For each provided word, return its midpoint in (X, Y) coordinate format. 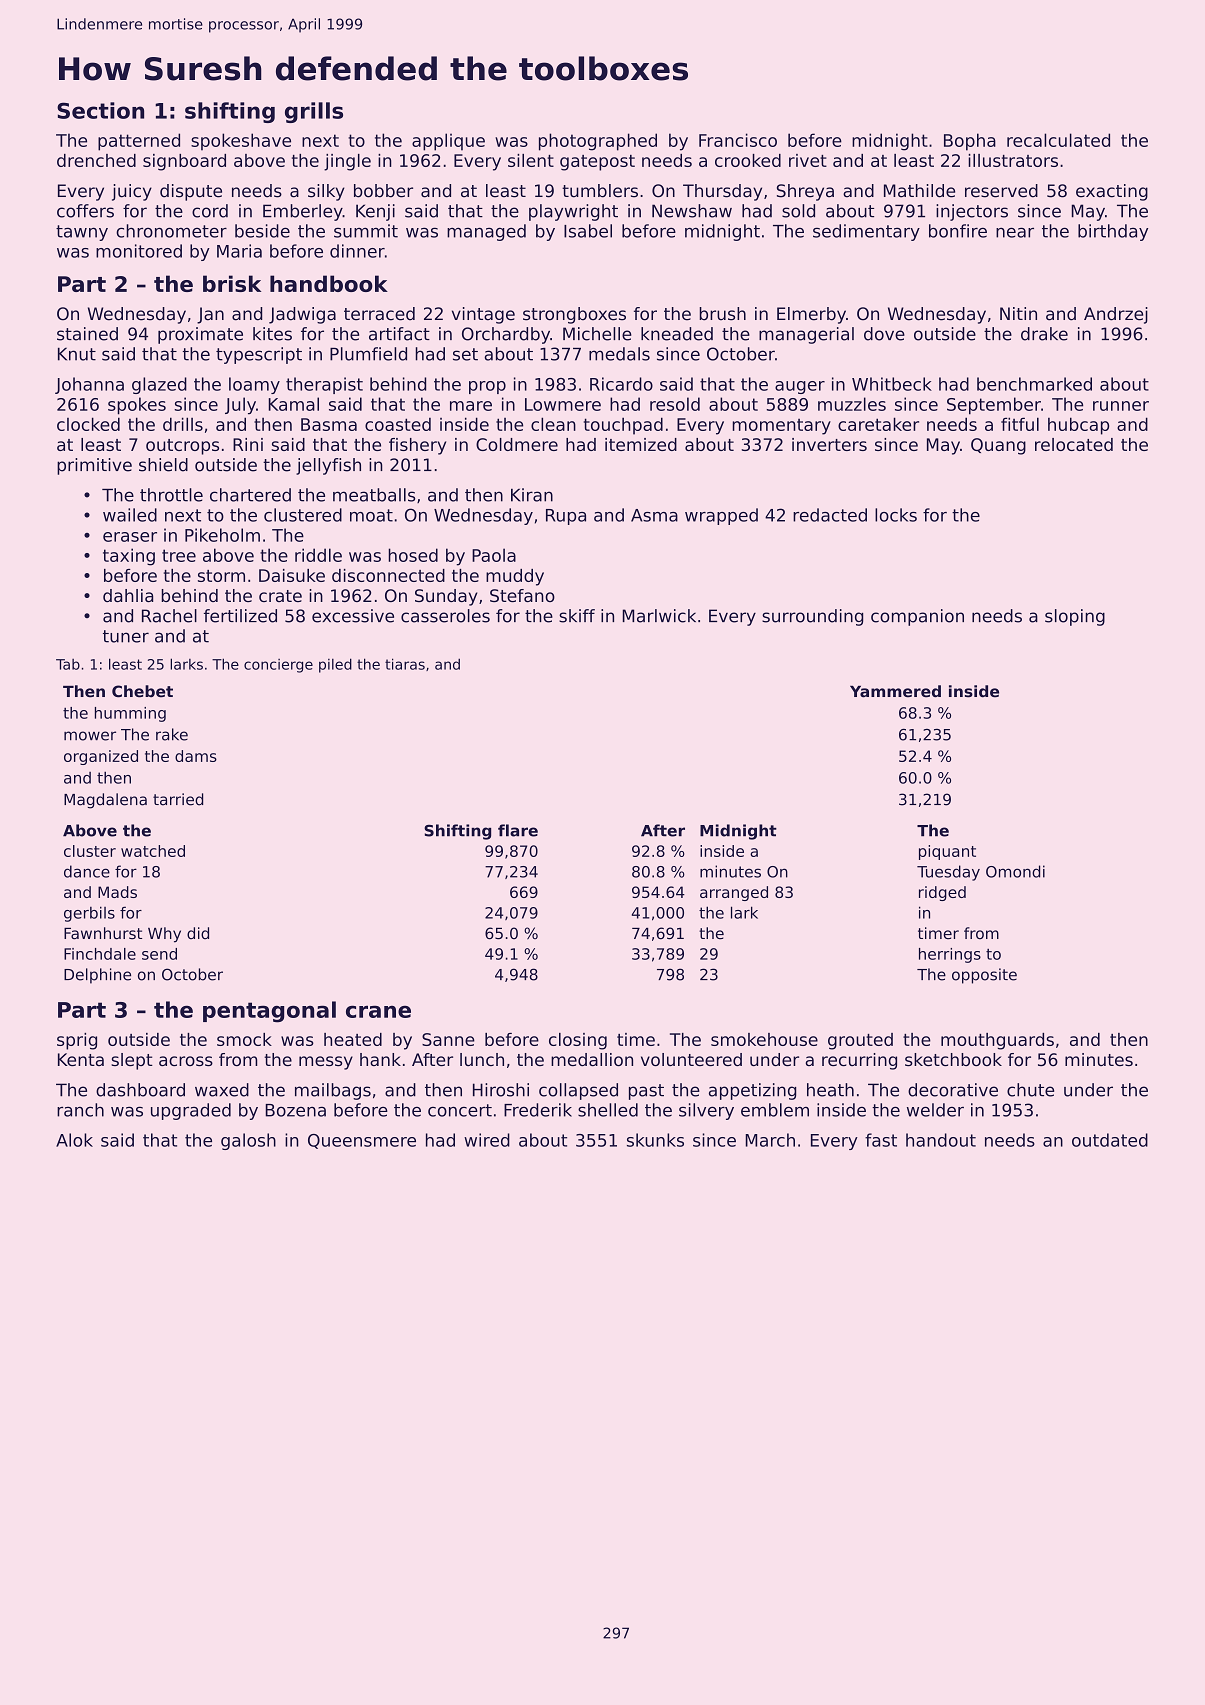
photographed (598, 142)
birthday (1113, 232)
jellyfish (328, 466)
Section (100, 110)
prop (487, 387)
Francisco (738, 140)
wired (487, 1140)
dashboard (140, 1090)
